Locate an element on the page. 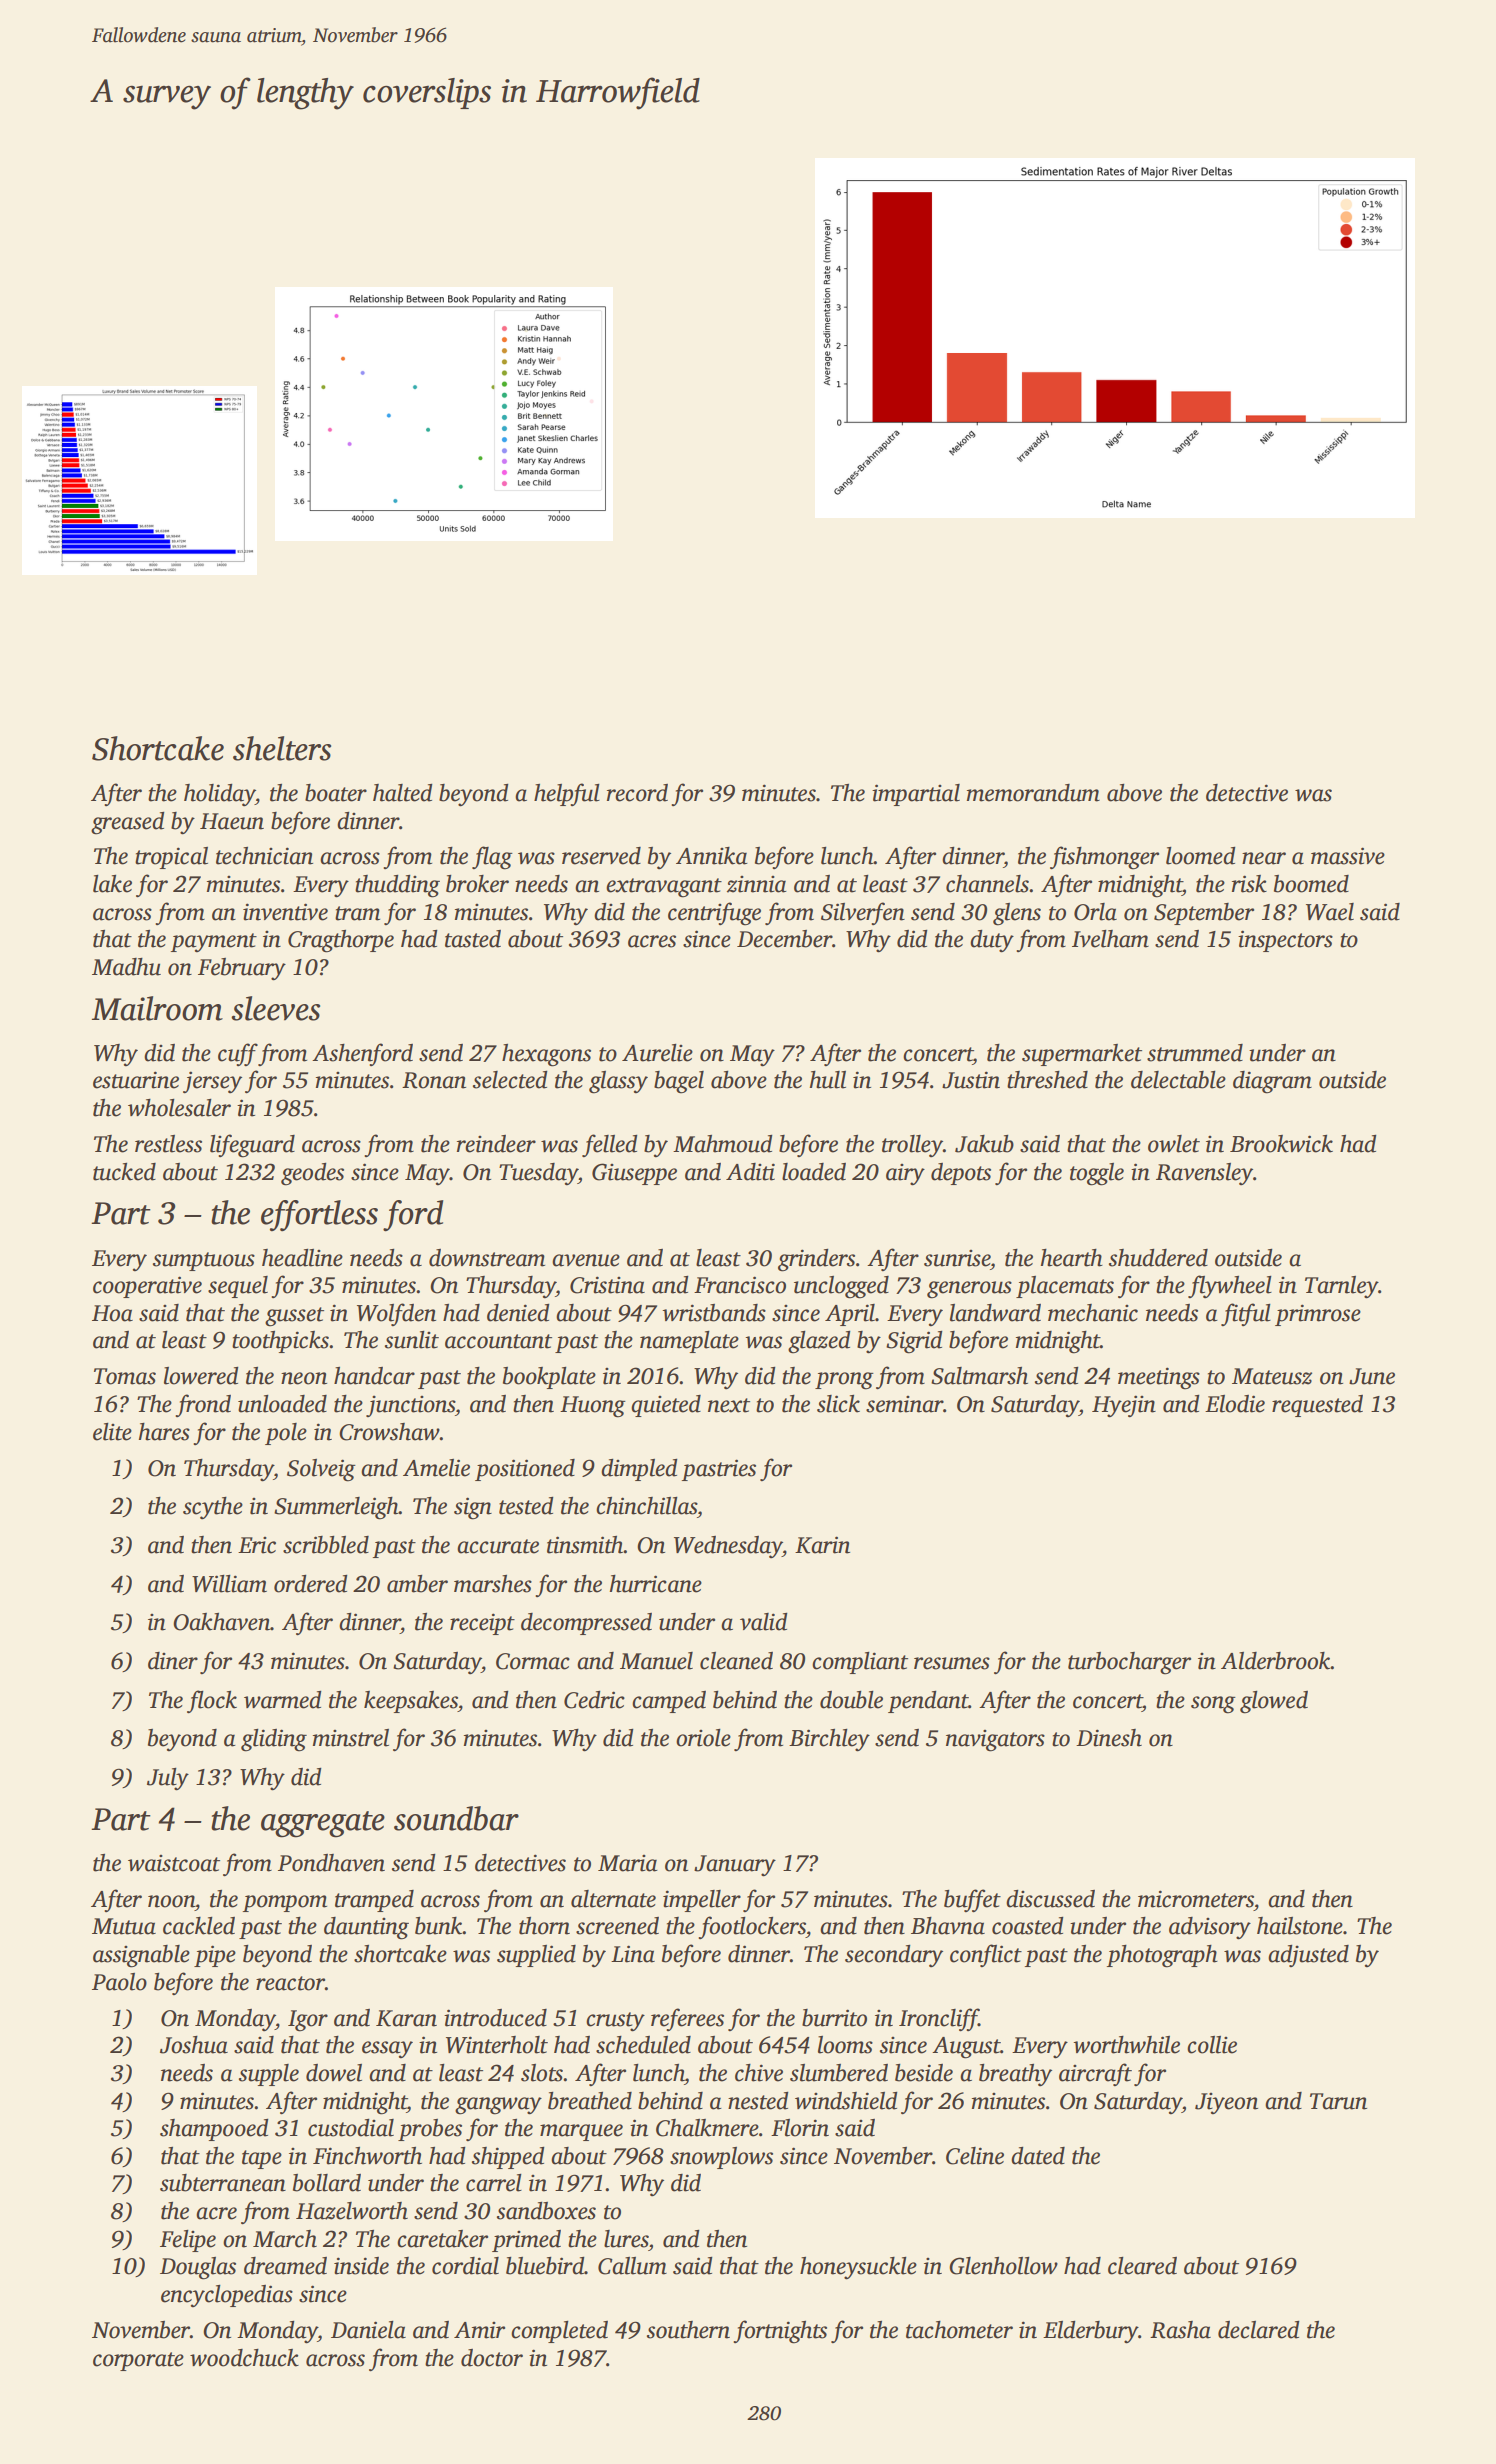  southern is located at coordinates (688, 2330).
